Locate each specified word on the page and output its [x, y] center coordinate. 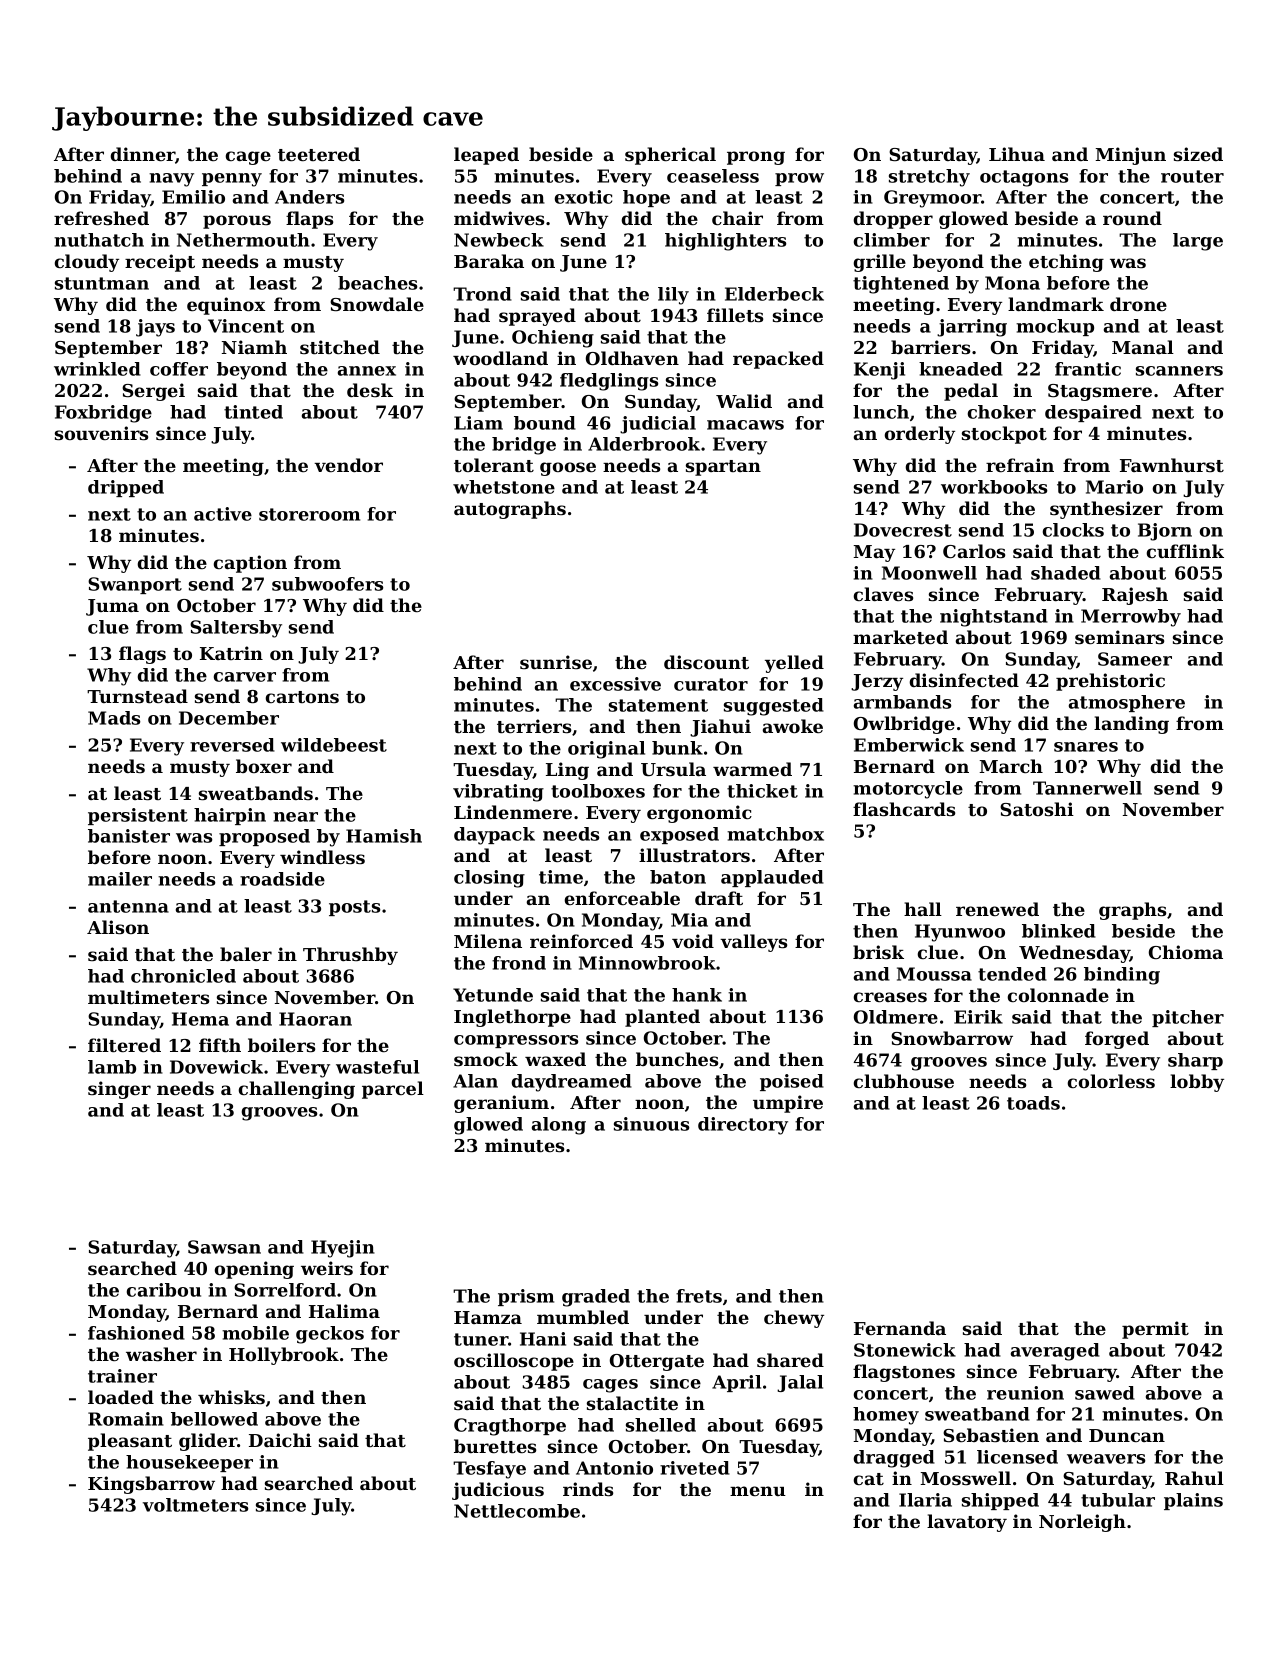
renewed [997, 909]
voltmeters [195, 1505]
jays [155, 328]
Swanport [135, 585]
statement [658, 705]
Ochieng [553, 339]
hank [697, 995]
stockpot [1004, 435]
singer [119, 1090]
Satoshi [1037, 809]
